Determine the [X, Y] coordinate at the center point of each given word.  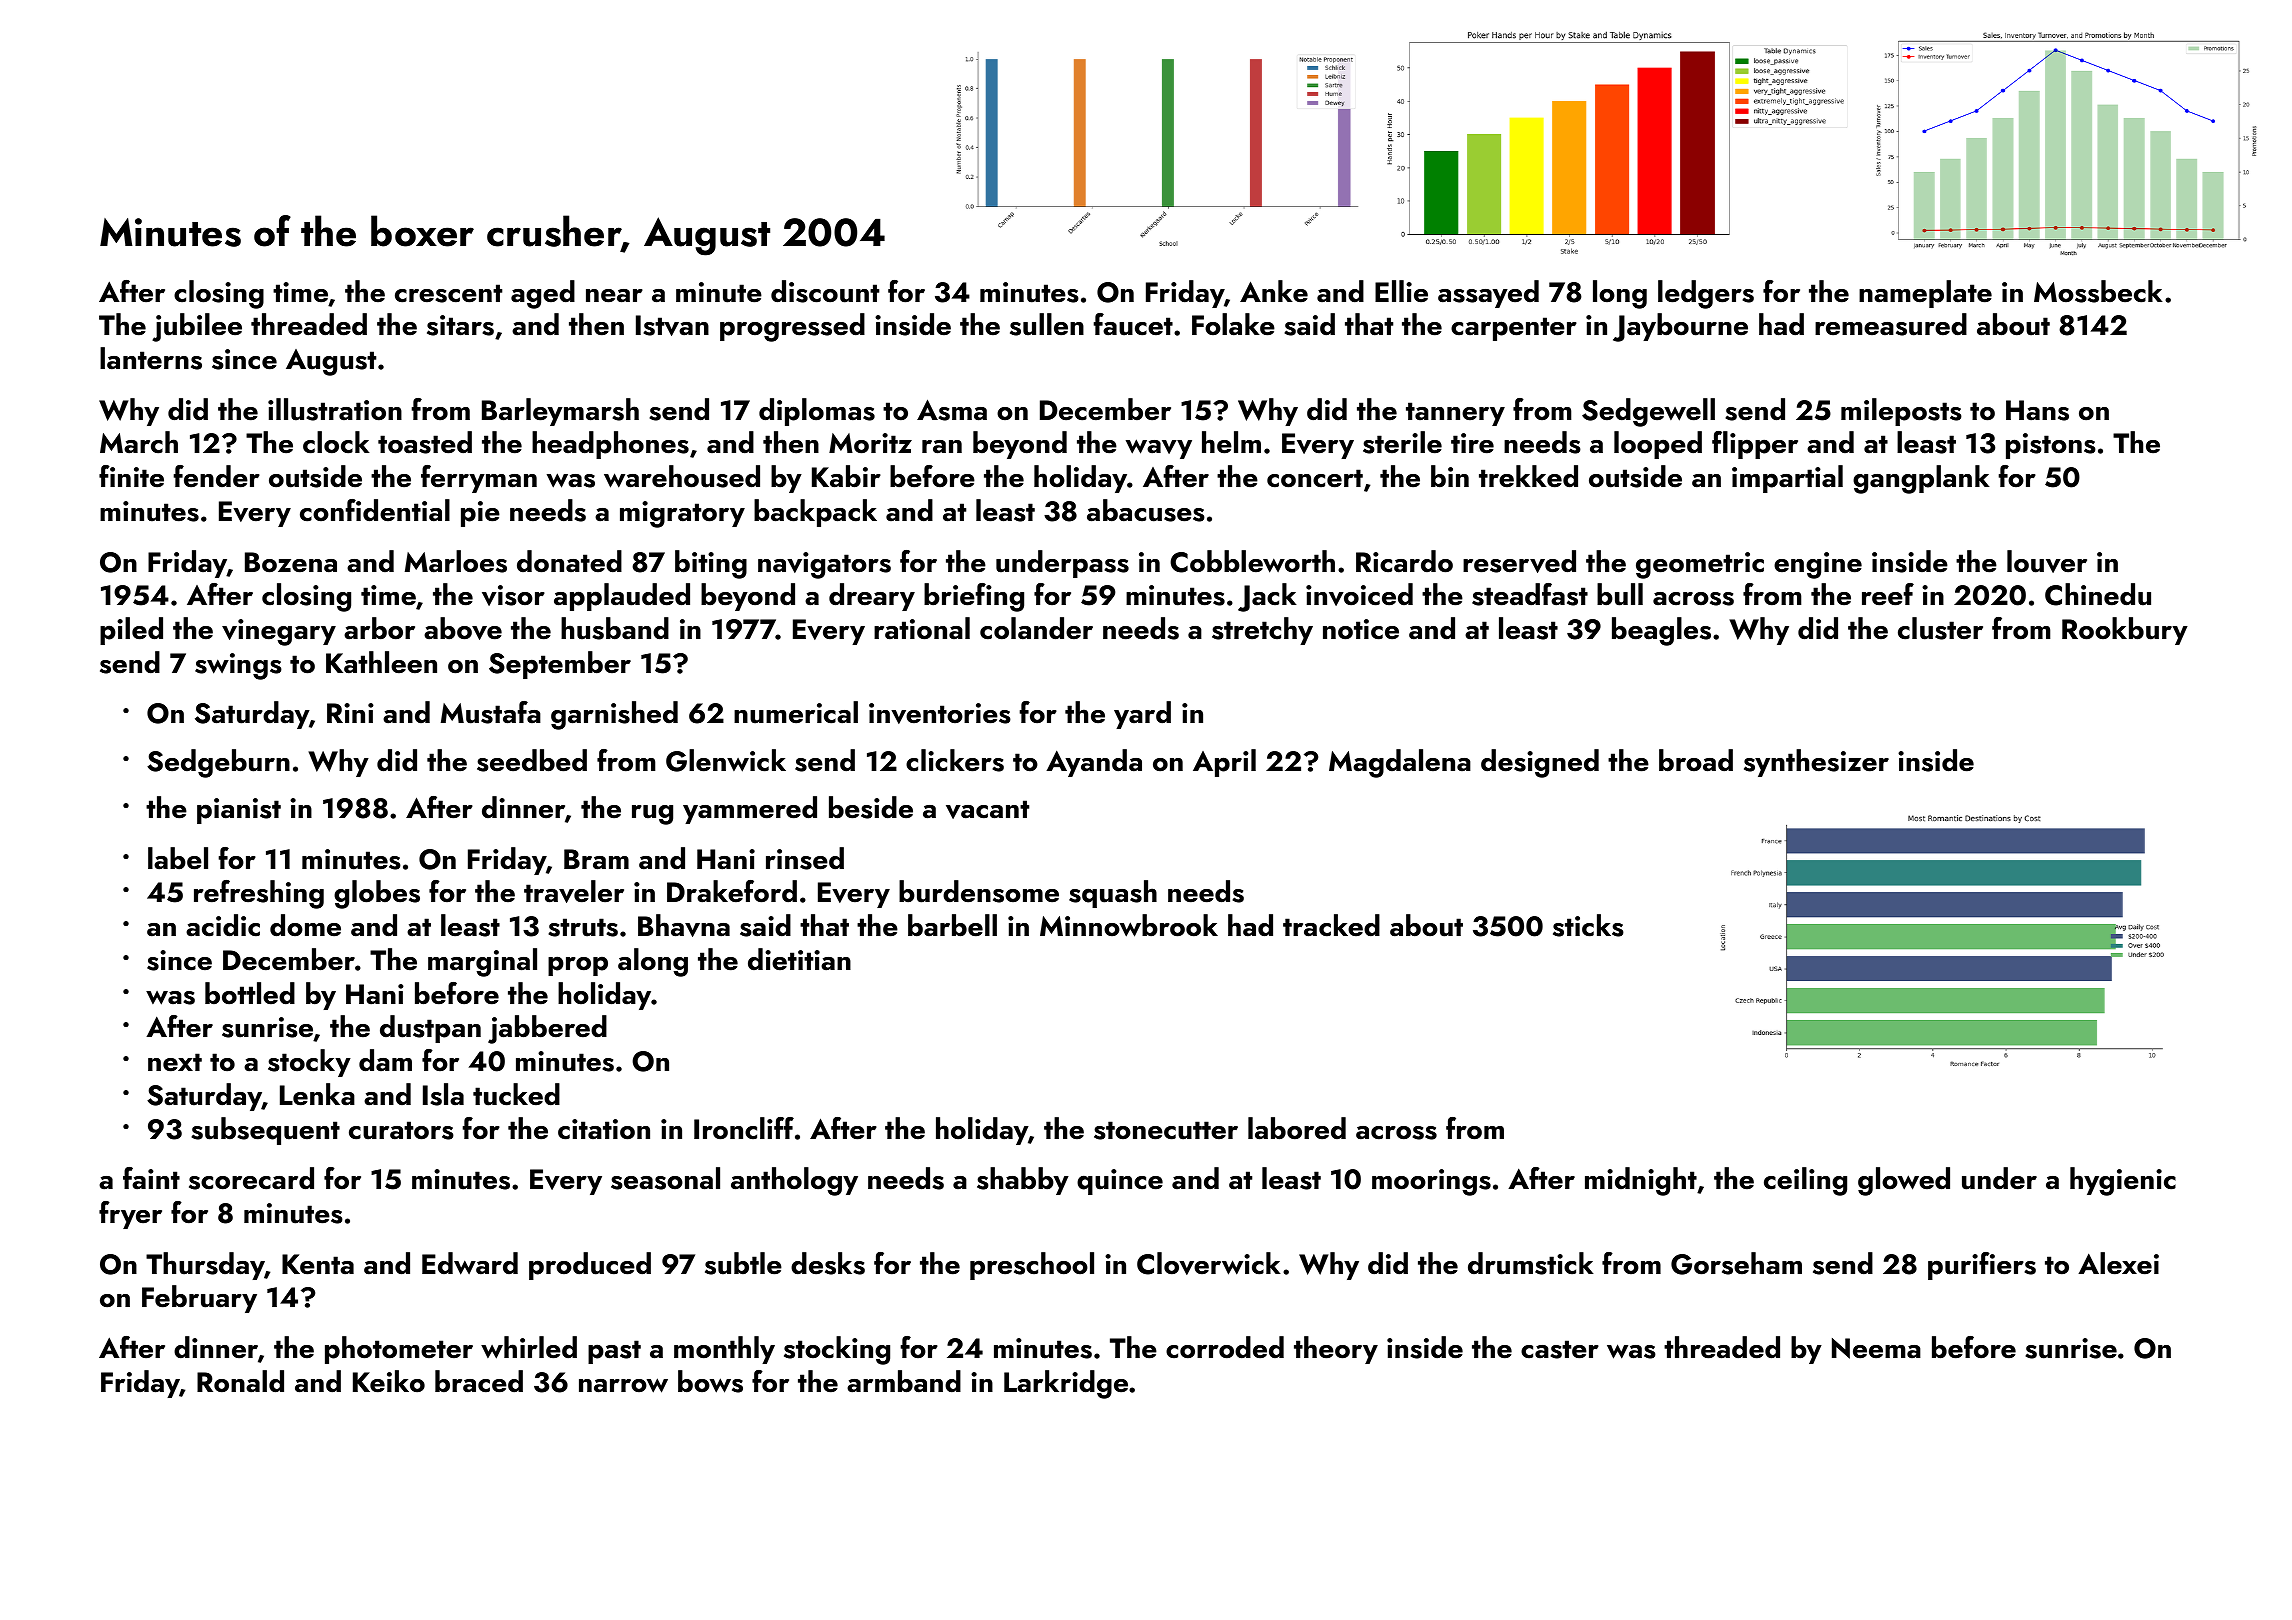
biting [711, 564]
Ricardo [1404, 561]
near [614, 296]
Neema [1876, 1348]
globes [377, 894]
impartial [1787, 479]
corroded [1225, 1347]
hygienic [2123, 1181]
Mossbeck [2098, 291]
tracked [1331, 925]
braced [479, 1381]
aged [543, 294]
